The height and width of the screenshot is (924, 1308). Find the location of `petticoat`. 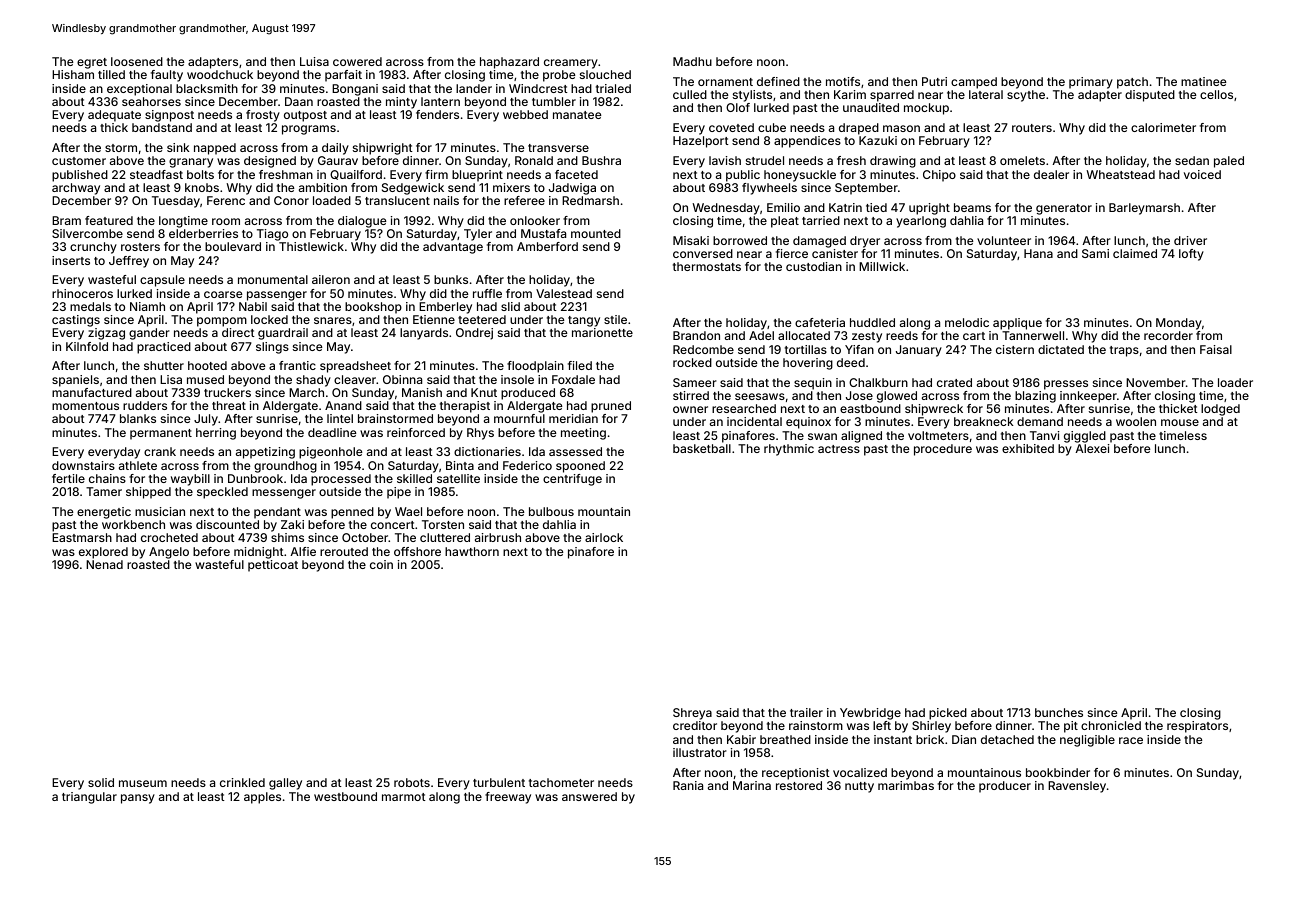

petticoat is located at coordinates (273, 566).
